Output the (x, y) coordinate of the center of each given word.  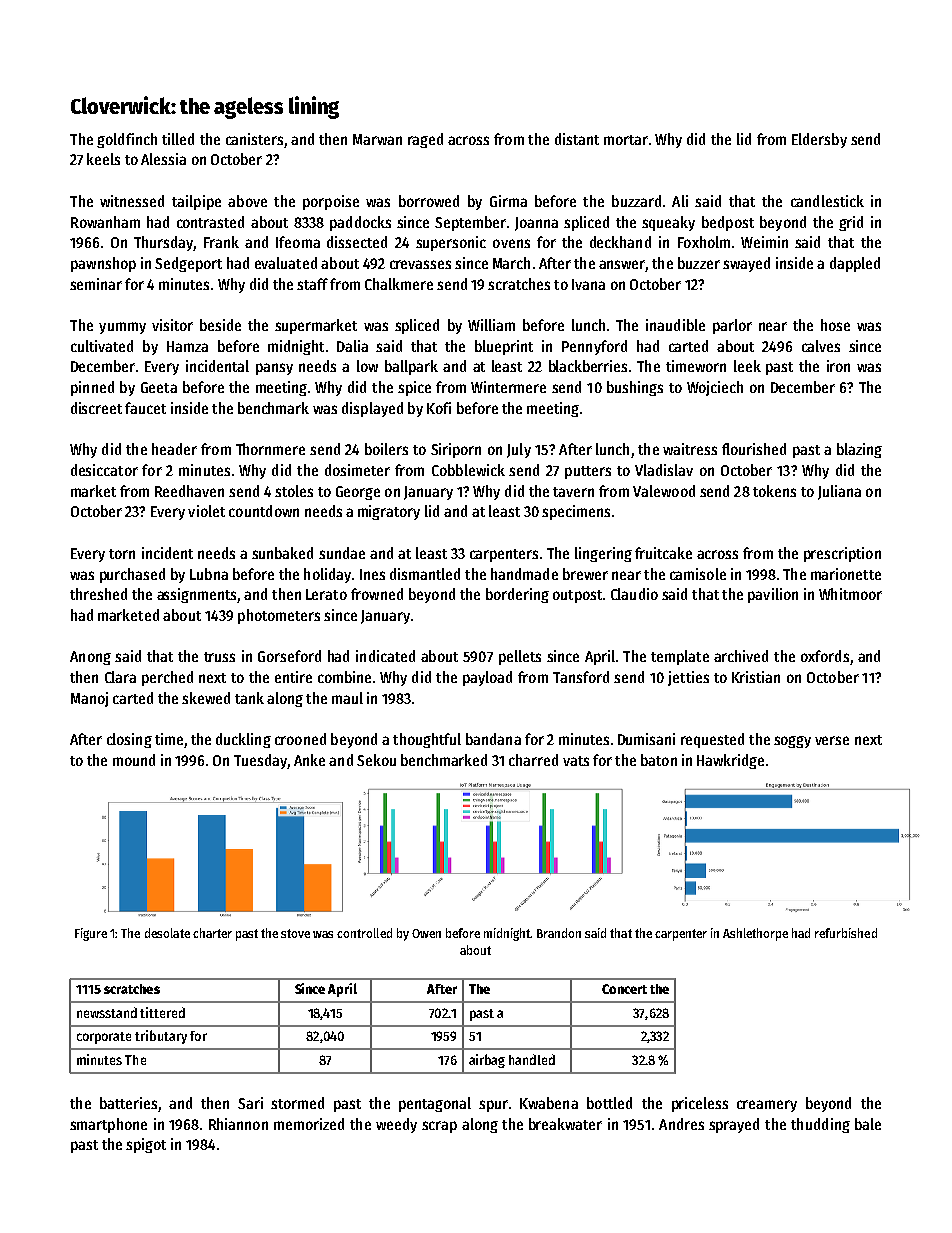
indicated (385, 656)
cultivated (102, 346)
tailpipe (196, 202)
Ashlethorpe (755, 934)
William (491, 325)
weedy (396, 1125)
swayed (746, 264)
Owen (426, 933)
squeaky (668, 223)
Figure (91, 934)
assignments (196, 595)
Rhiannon (238, 1124)
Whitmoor (850, 594)
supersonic (451, 243)
